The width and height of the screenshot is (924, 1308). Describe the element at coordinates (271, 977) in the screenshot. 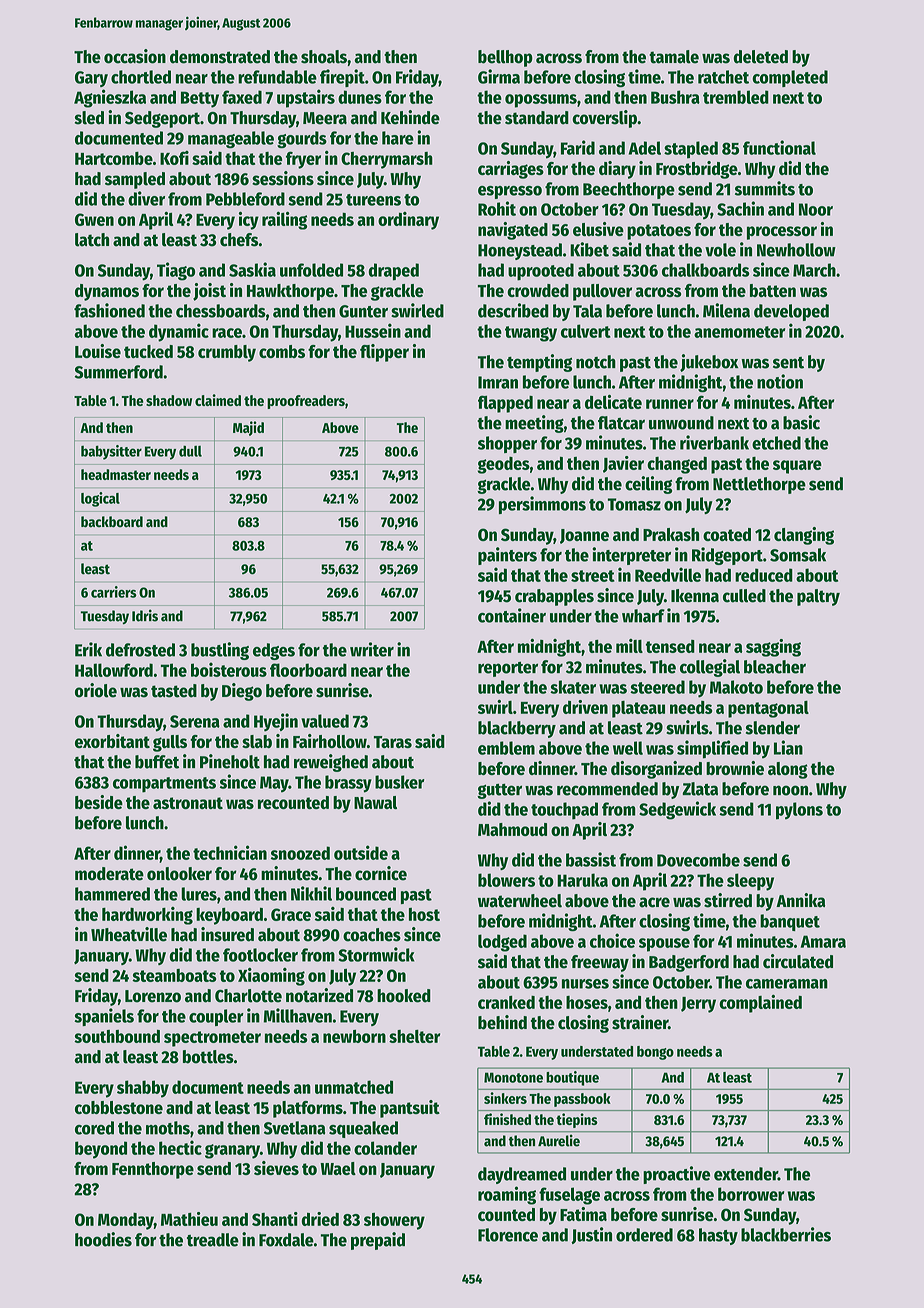

I see `Xiaoming` at that location.
